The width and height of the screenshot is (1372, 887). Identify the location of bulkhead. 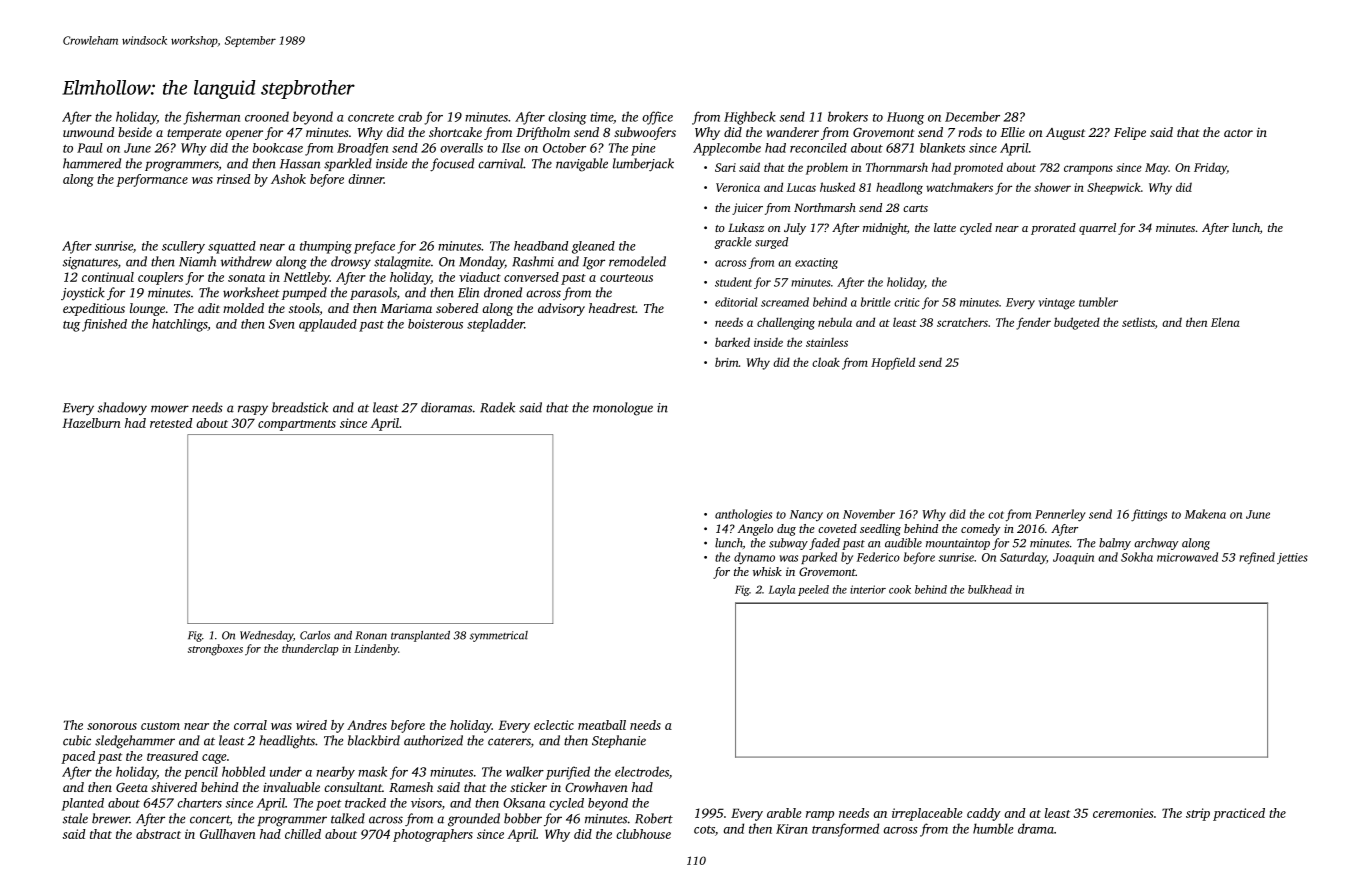
(990, 589).
